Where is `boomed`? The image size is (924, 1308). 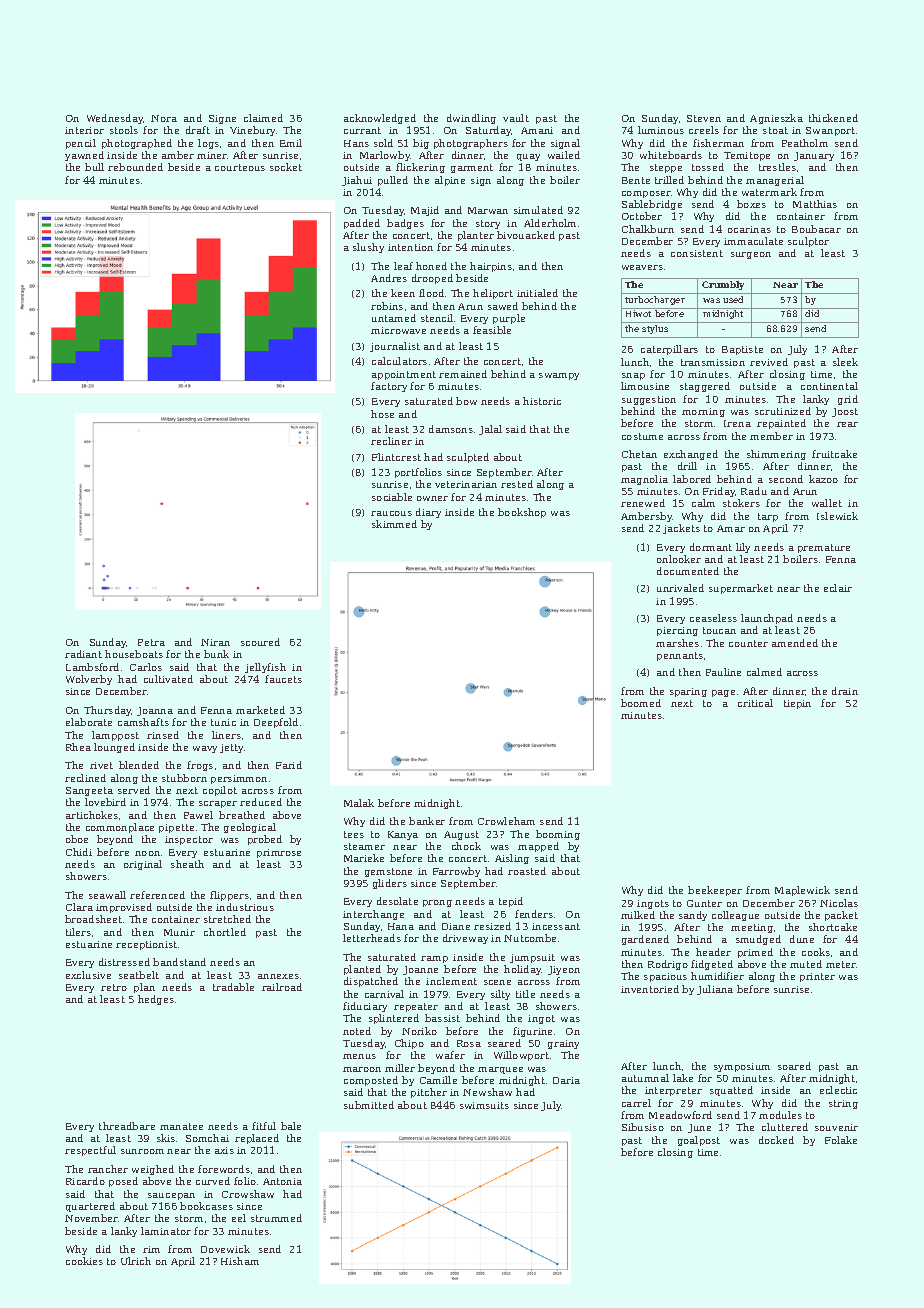 boomed is located at coordinates (641, 703).
